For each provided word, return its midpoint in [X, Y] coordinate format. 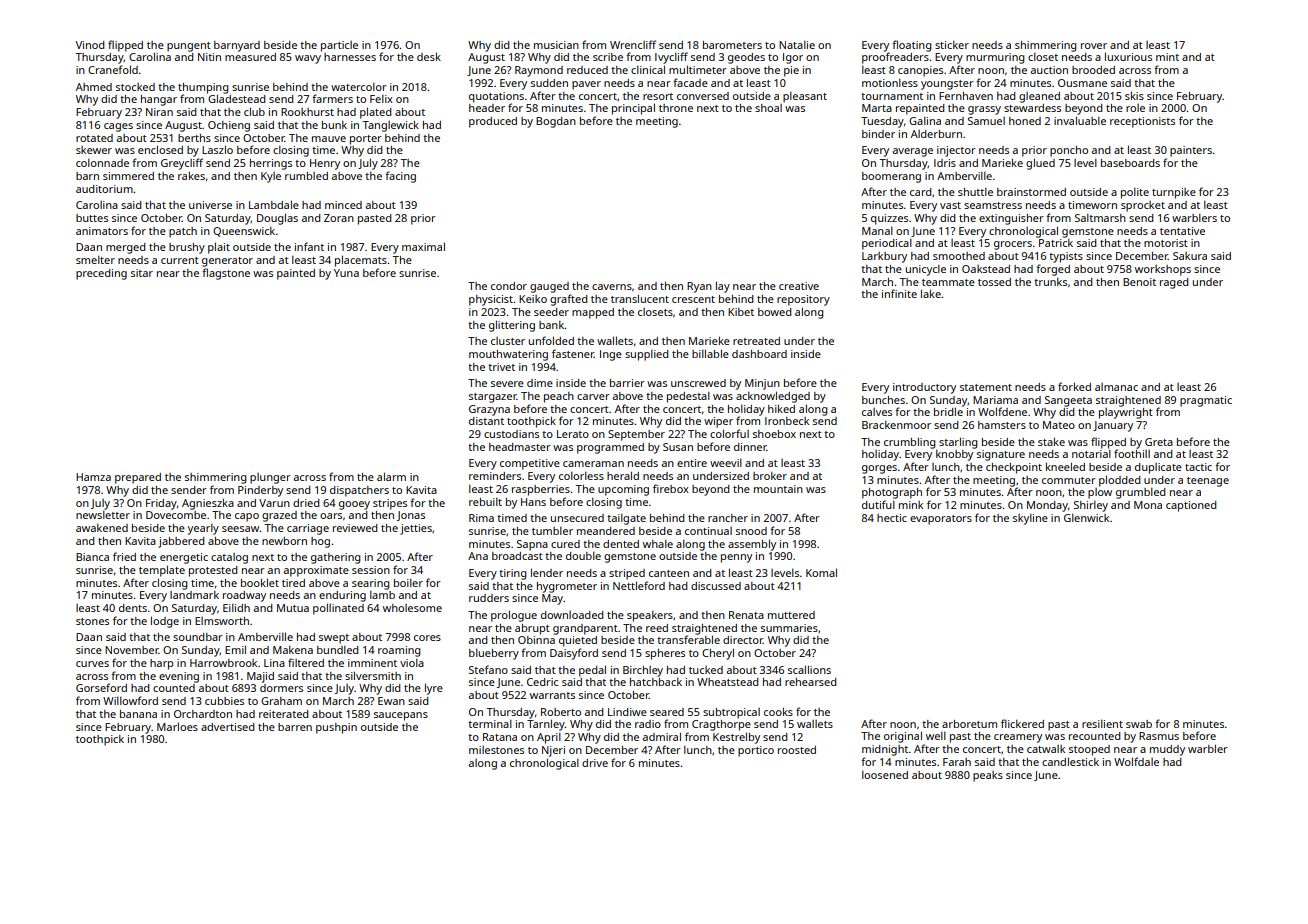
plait [219, 248]
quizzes [889, 219]
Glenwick [1086, 517]
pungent [189, 47]
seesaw [240, 529]
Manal [877, 230]
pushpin [336, 728]
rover [1094, 46]
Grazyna [489, 410]
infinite [899, 293]
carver [593, 397]
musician [556, 45]
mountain [778, 489]
